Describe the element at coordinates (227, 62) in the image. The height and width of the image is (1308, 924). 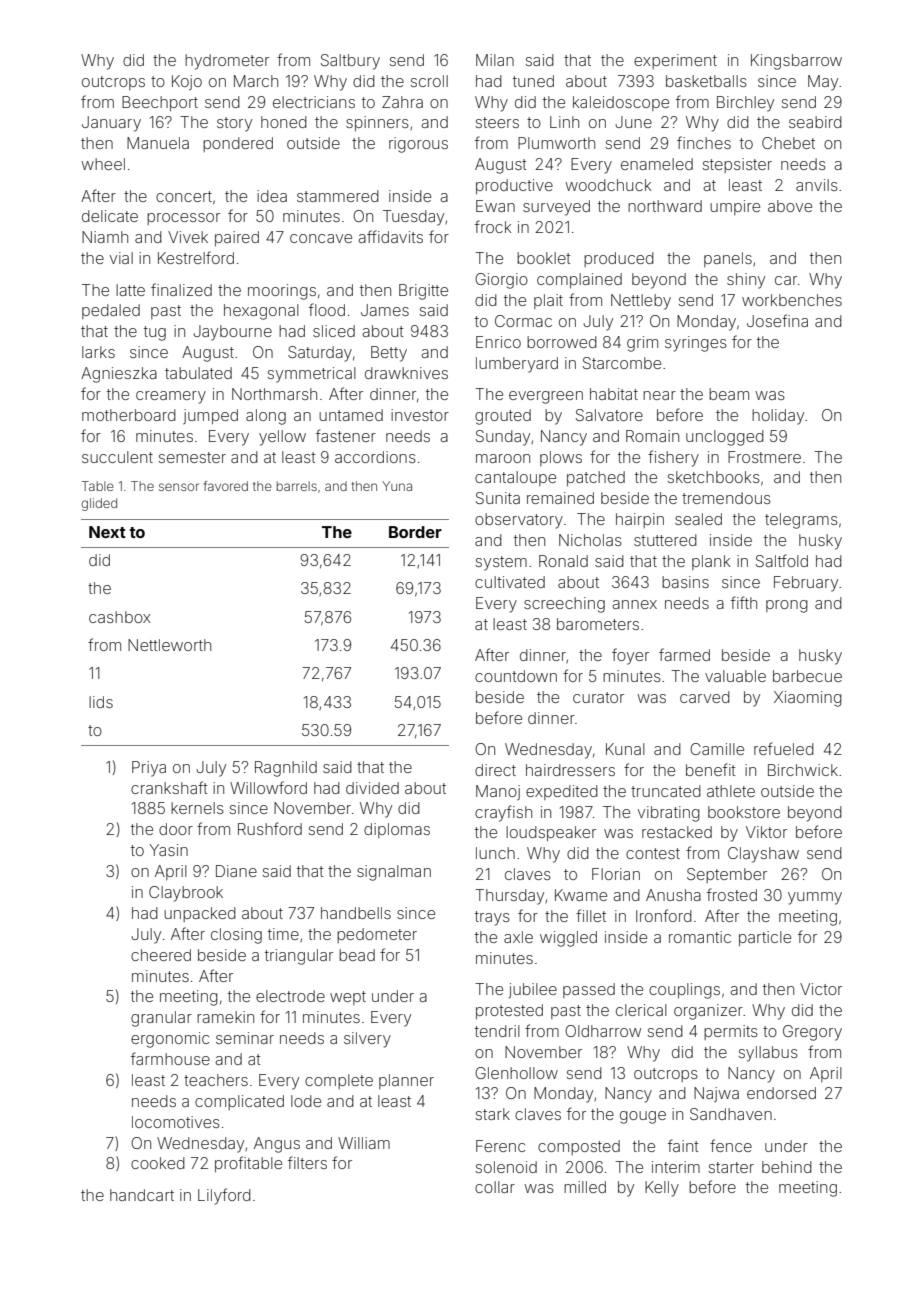
I see `hydrometer` at that location.
